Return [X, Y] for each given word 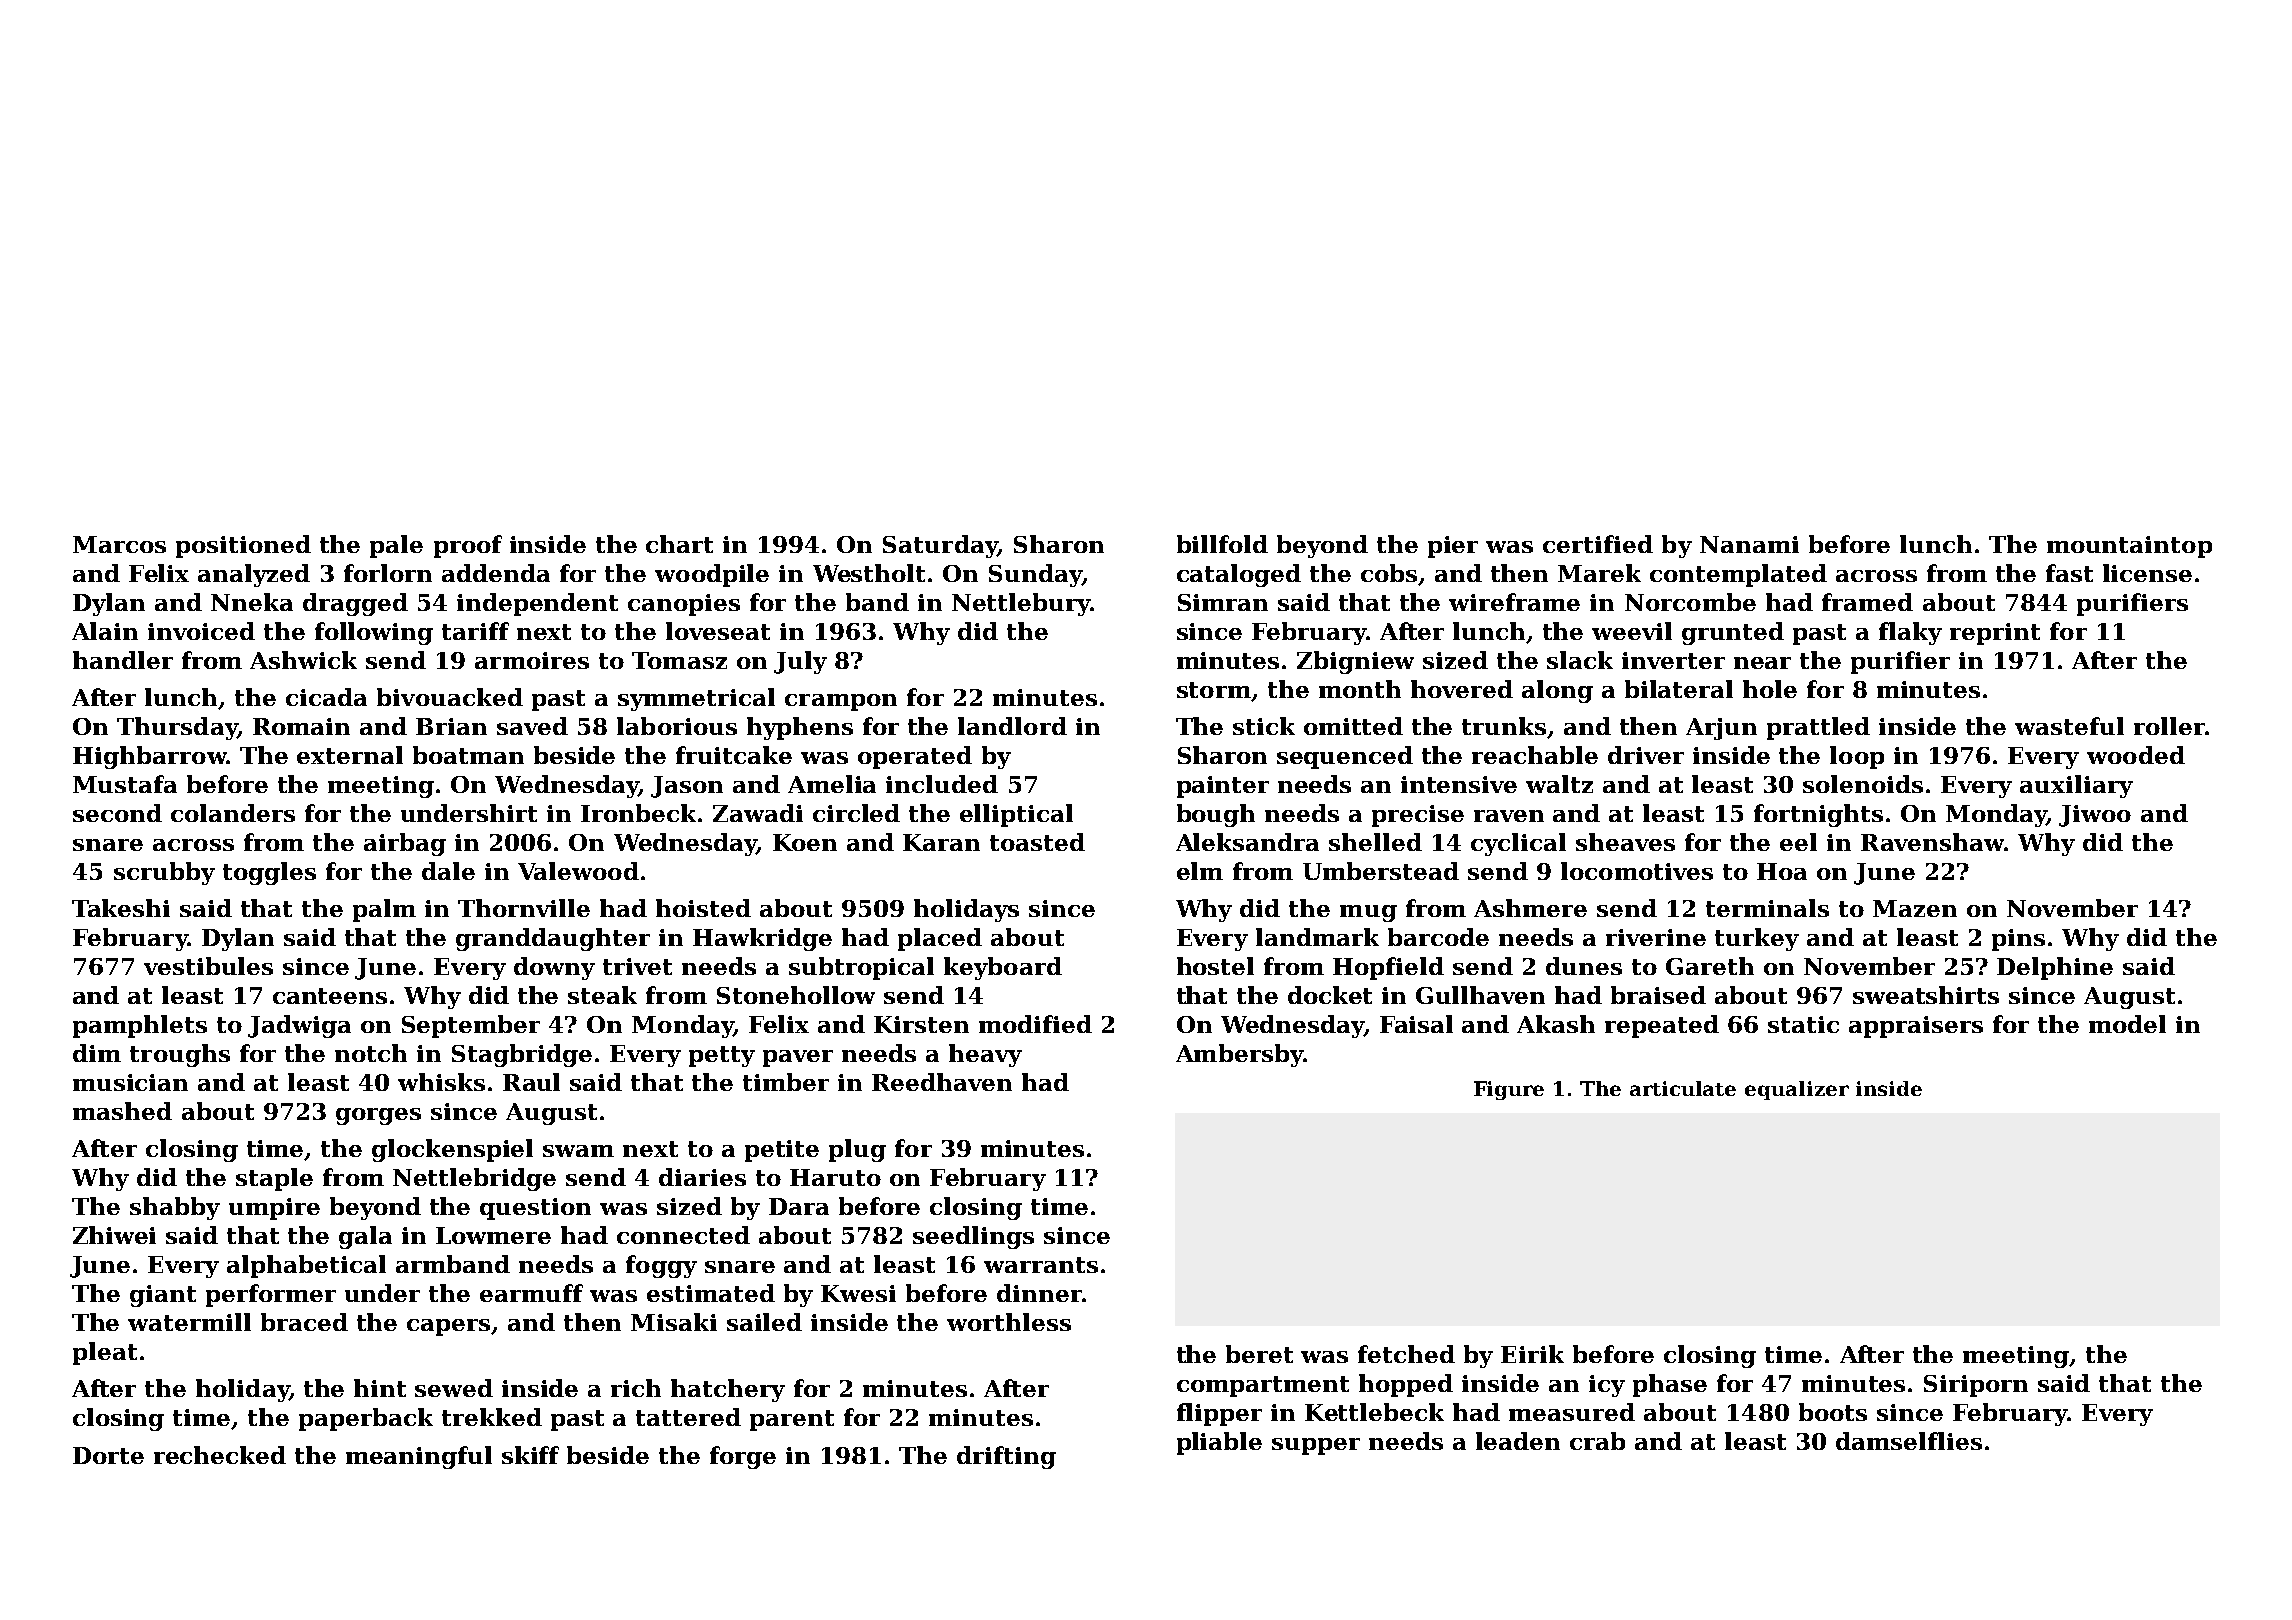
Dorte [108, 1455]
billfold [1222, 544]
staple [274, 1179]
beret [1259, 1354]
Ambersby [1240, 1055]
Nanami [1749, 544]
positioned [243, 546]
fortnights [1818, 815]
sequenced [1345, 757]
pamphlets [140, 1026]
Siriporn [1976, 1386]
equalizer [1797, 1090]
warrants [1041, 1265]
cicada [326, 697]
